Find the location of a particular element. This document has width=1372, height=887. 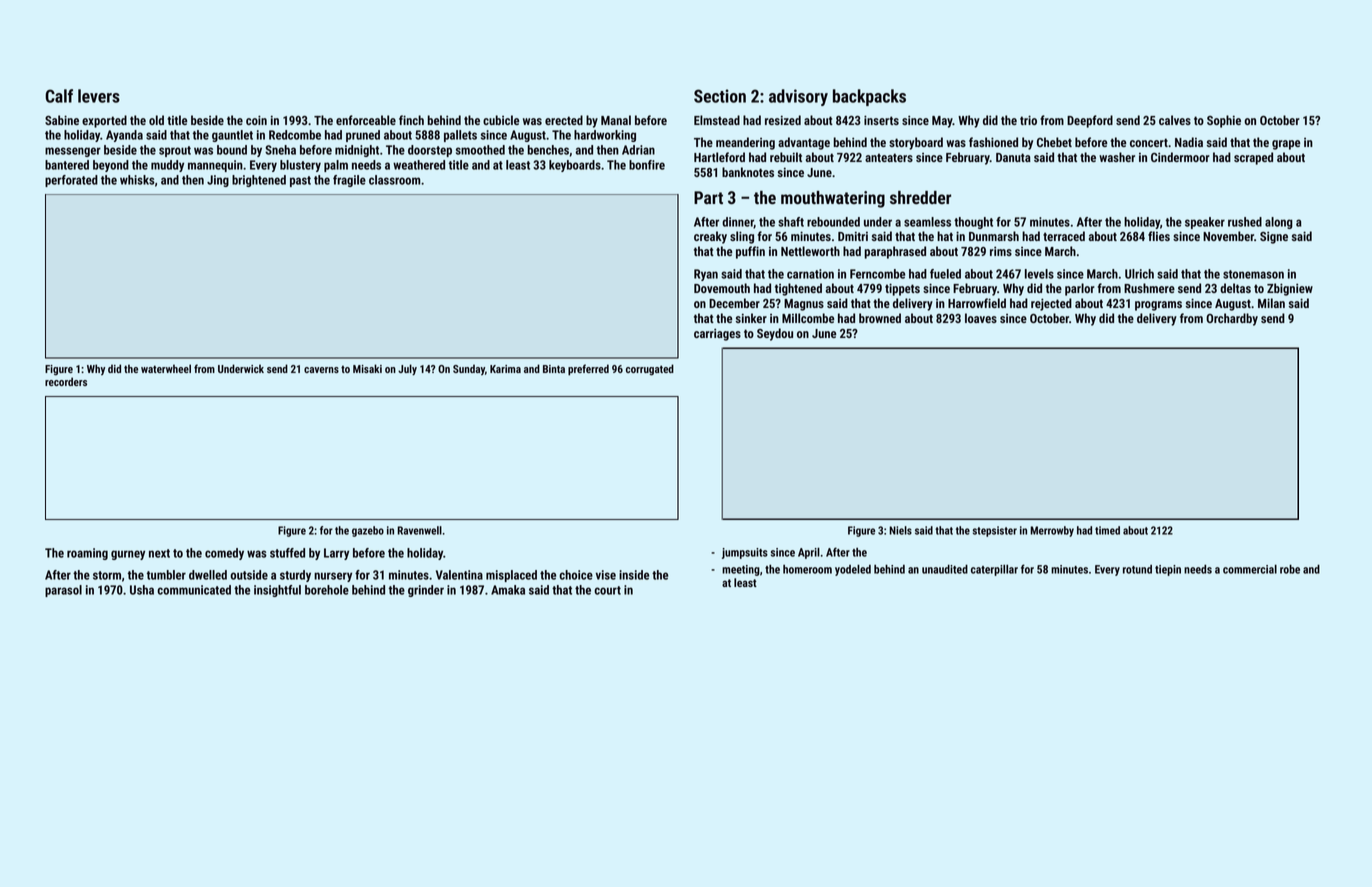

levers is located at coordinates (99, 96).
